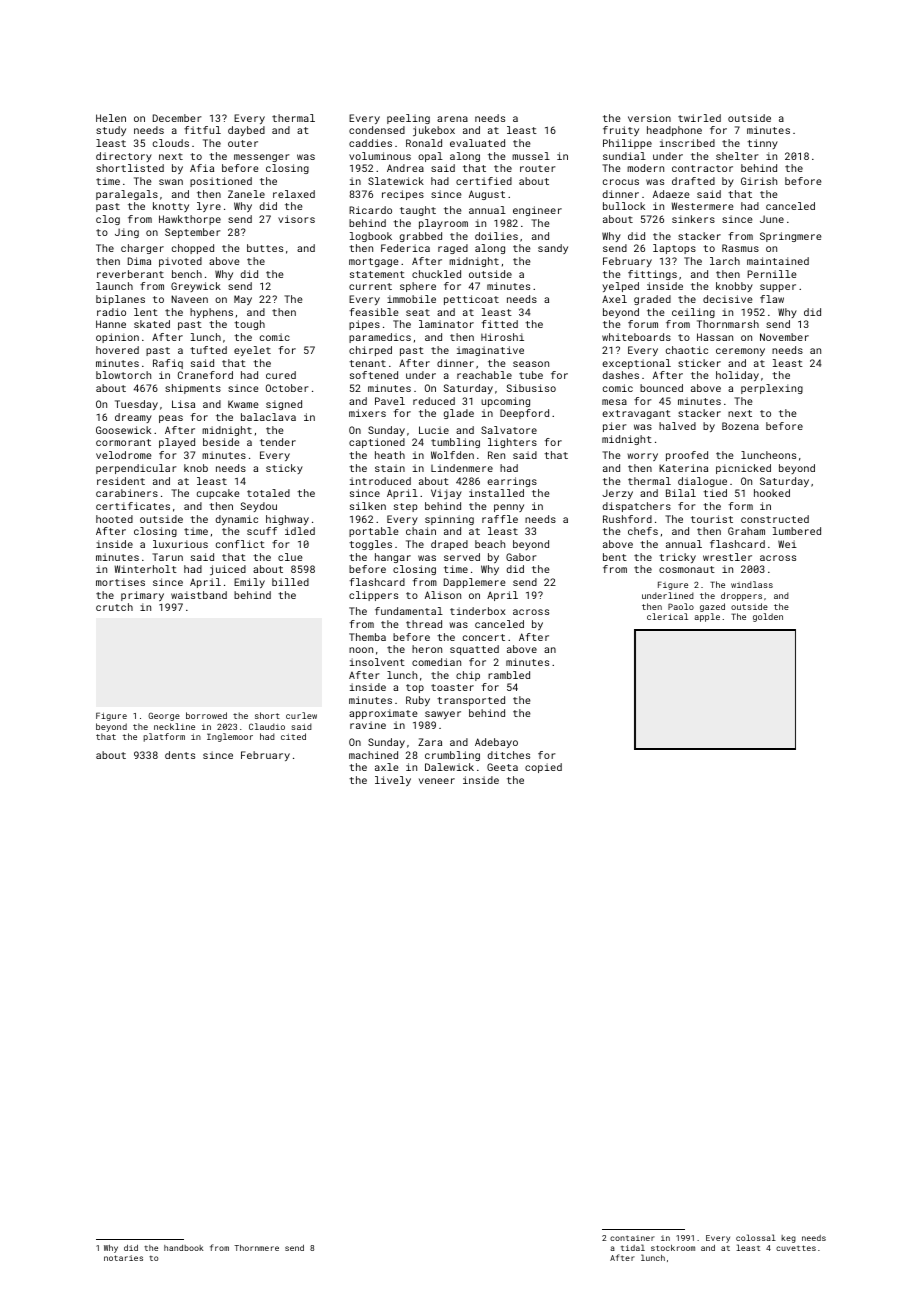 The height and width of the page is (1308, 924). I want to click on Girish, so click(759, 181).
